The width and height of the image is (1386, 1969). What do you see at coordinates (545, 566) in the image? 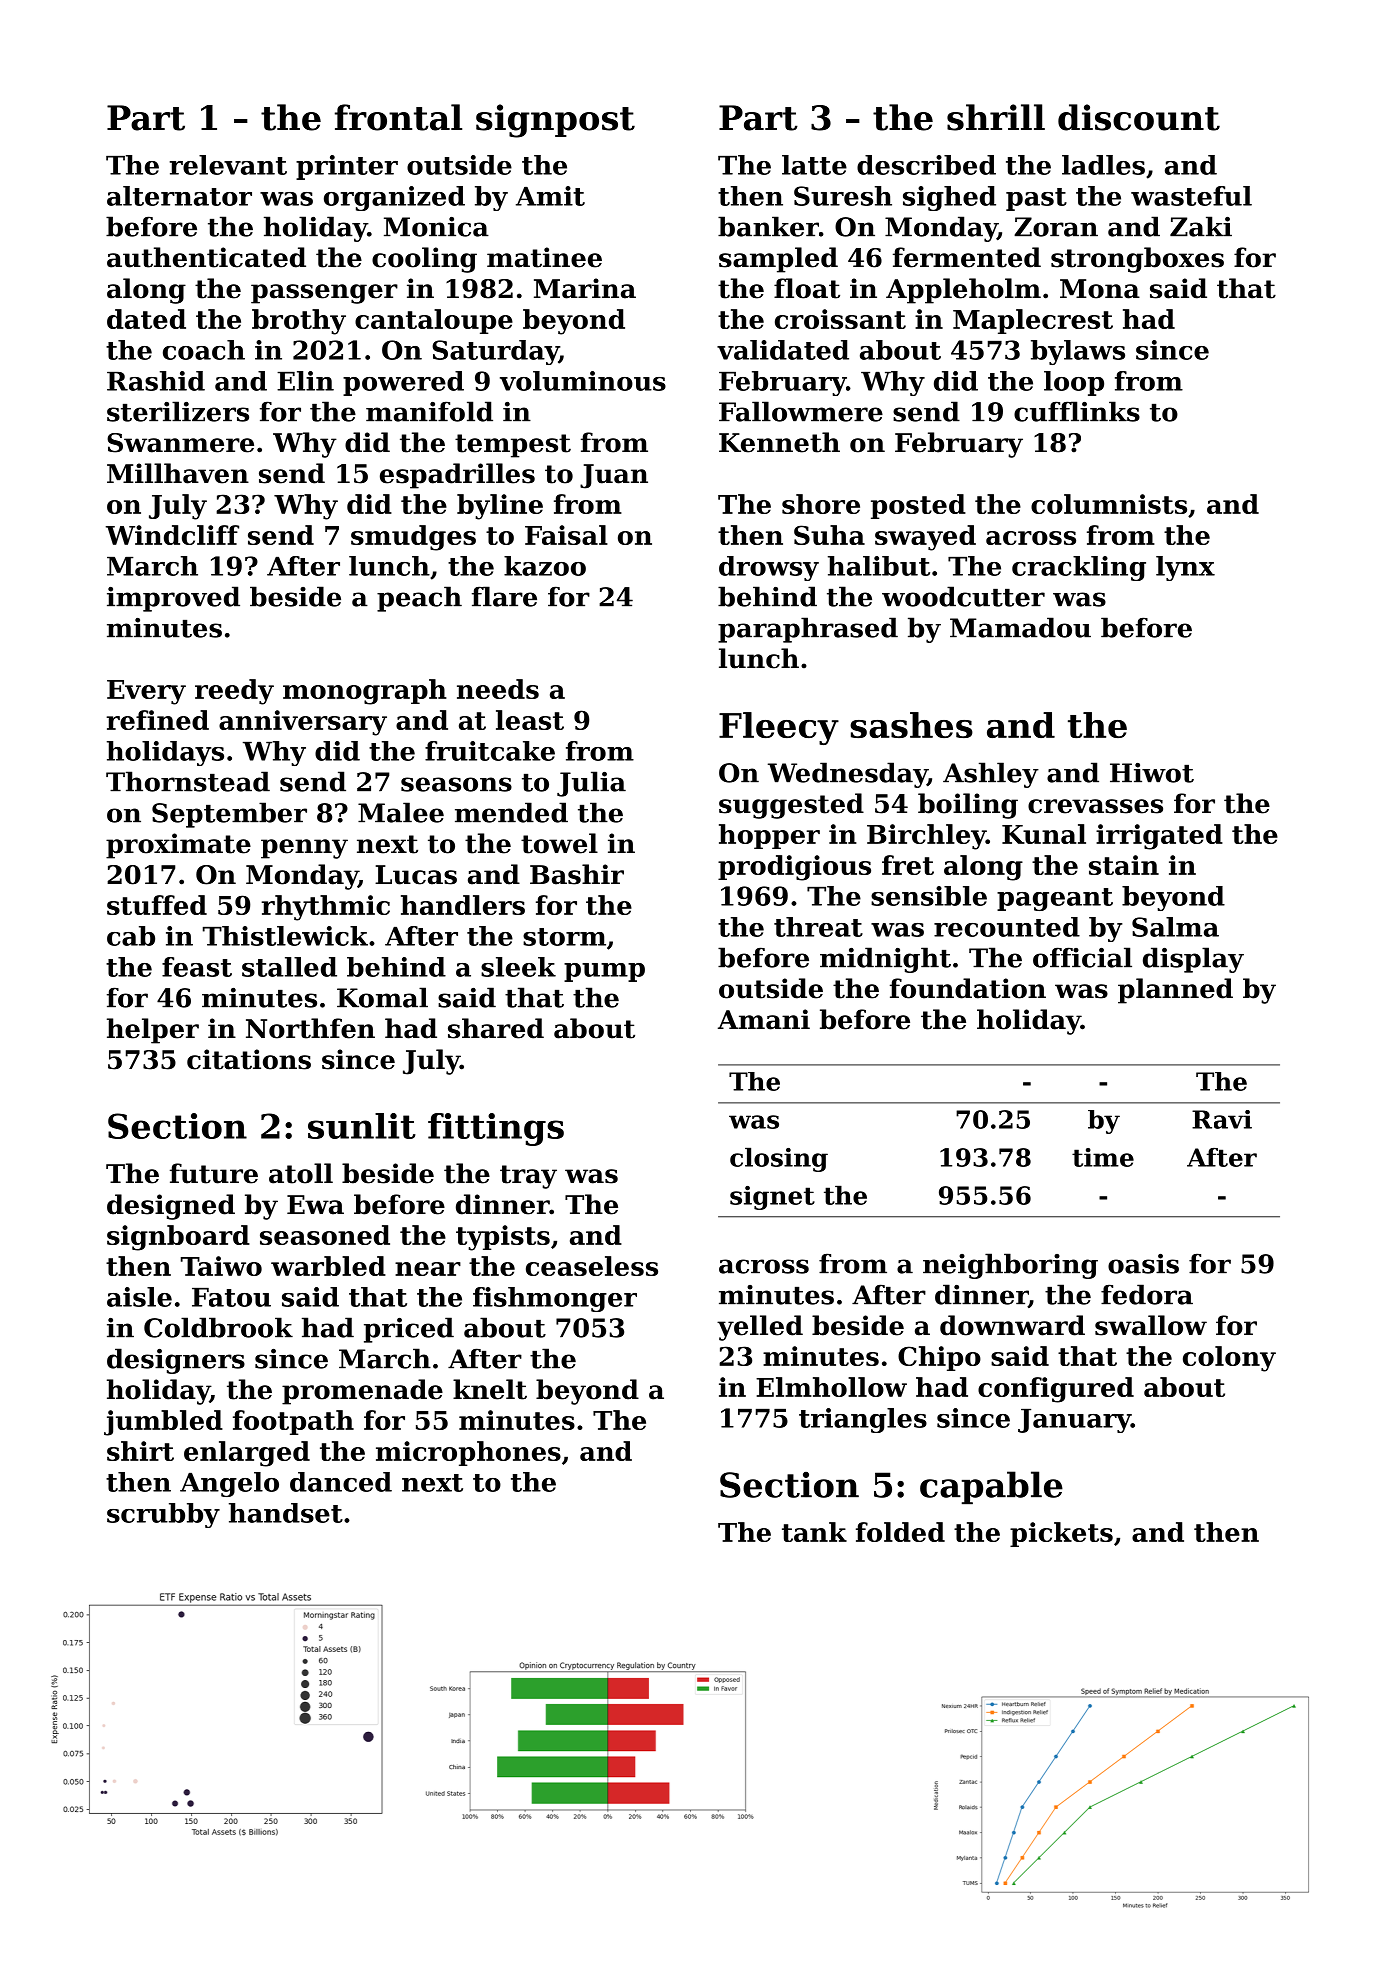
I see `kazoo` at bounding box center [545, 566].
